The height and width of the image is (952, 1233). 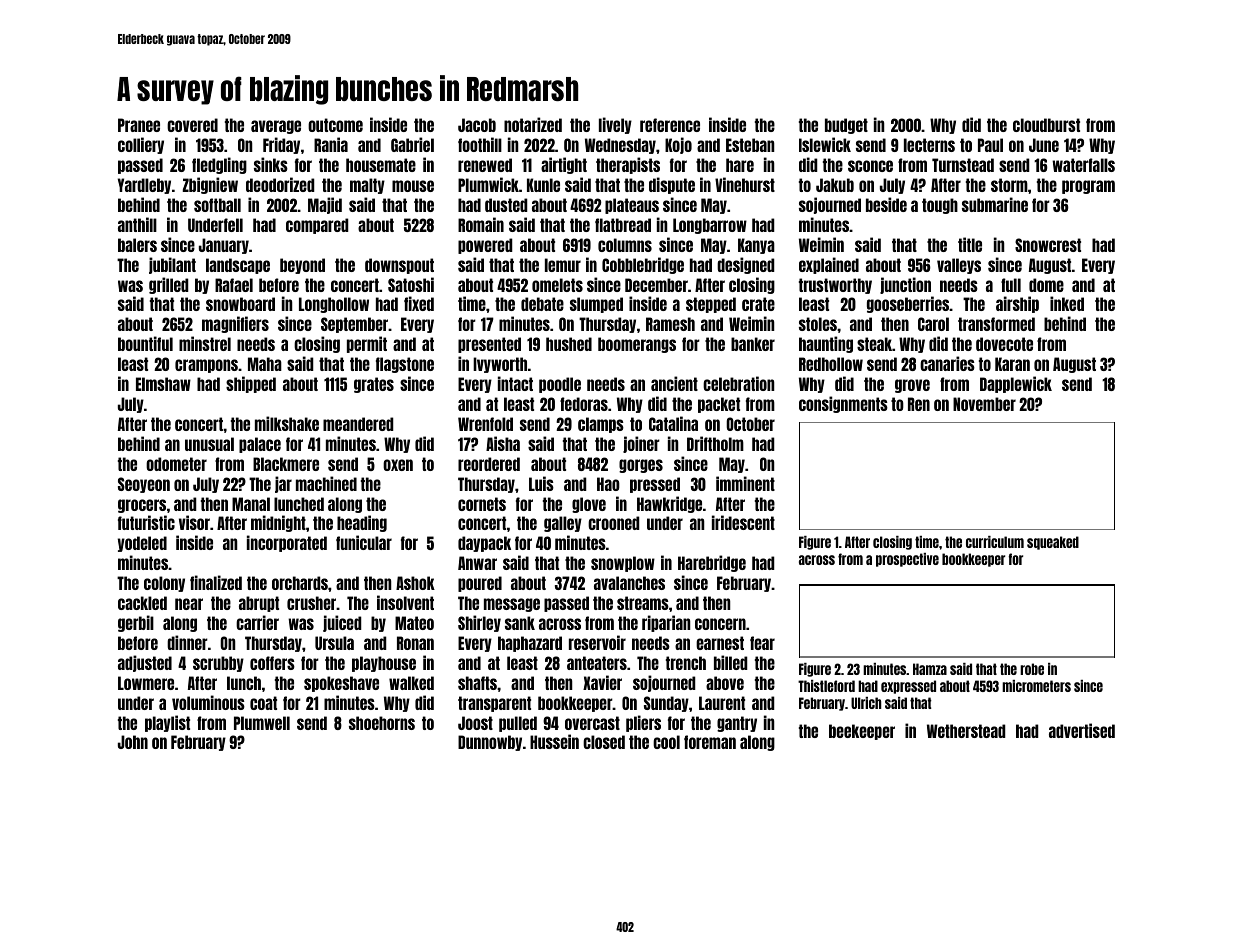 What do you see at coordinates (533, 124) in the image?
I see `notarized` at bounding box center [533, 124].
